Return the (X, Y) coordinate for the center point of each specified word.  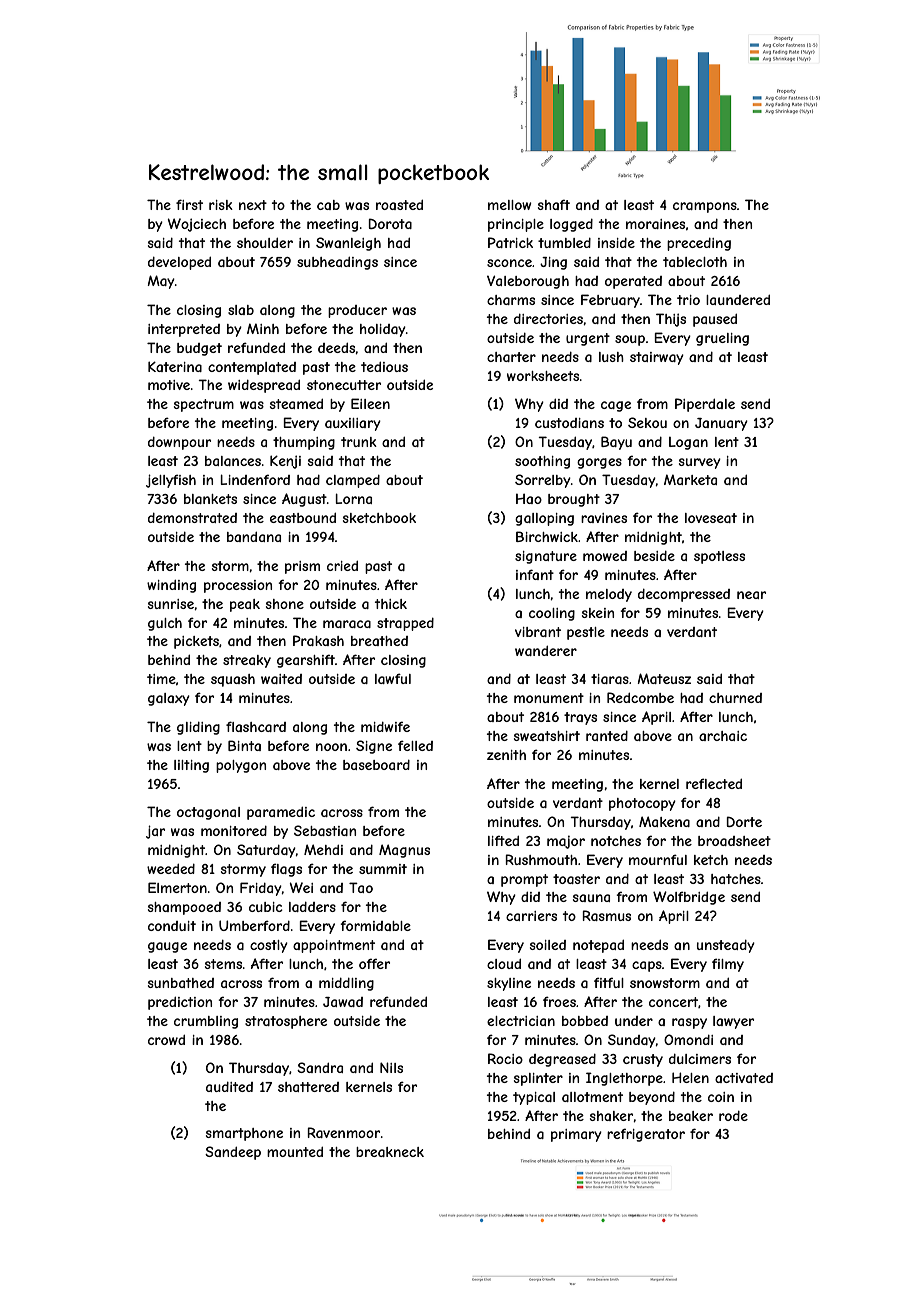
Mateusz (664, 678)
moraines (655, 224)
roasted (399, 205)
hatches (736, 879)
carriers (531, 916)
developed (179, 263)
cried (342, 566)
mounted (295, 1152)
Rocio (505, 1058)
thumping (304, 443)
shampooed (184, 908)
